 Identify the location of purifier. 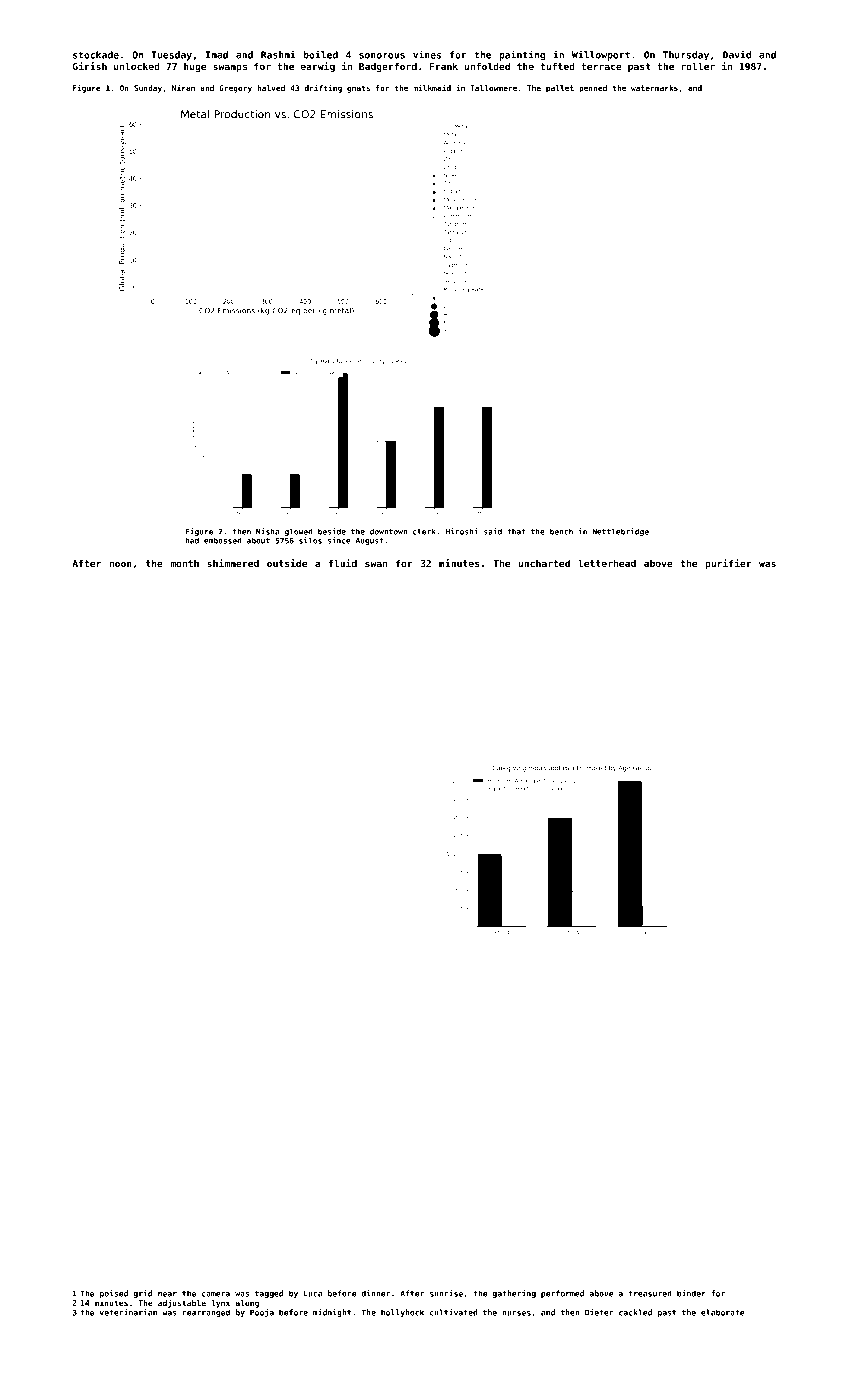
(728, 564).
